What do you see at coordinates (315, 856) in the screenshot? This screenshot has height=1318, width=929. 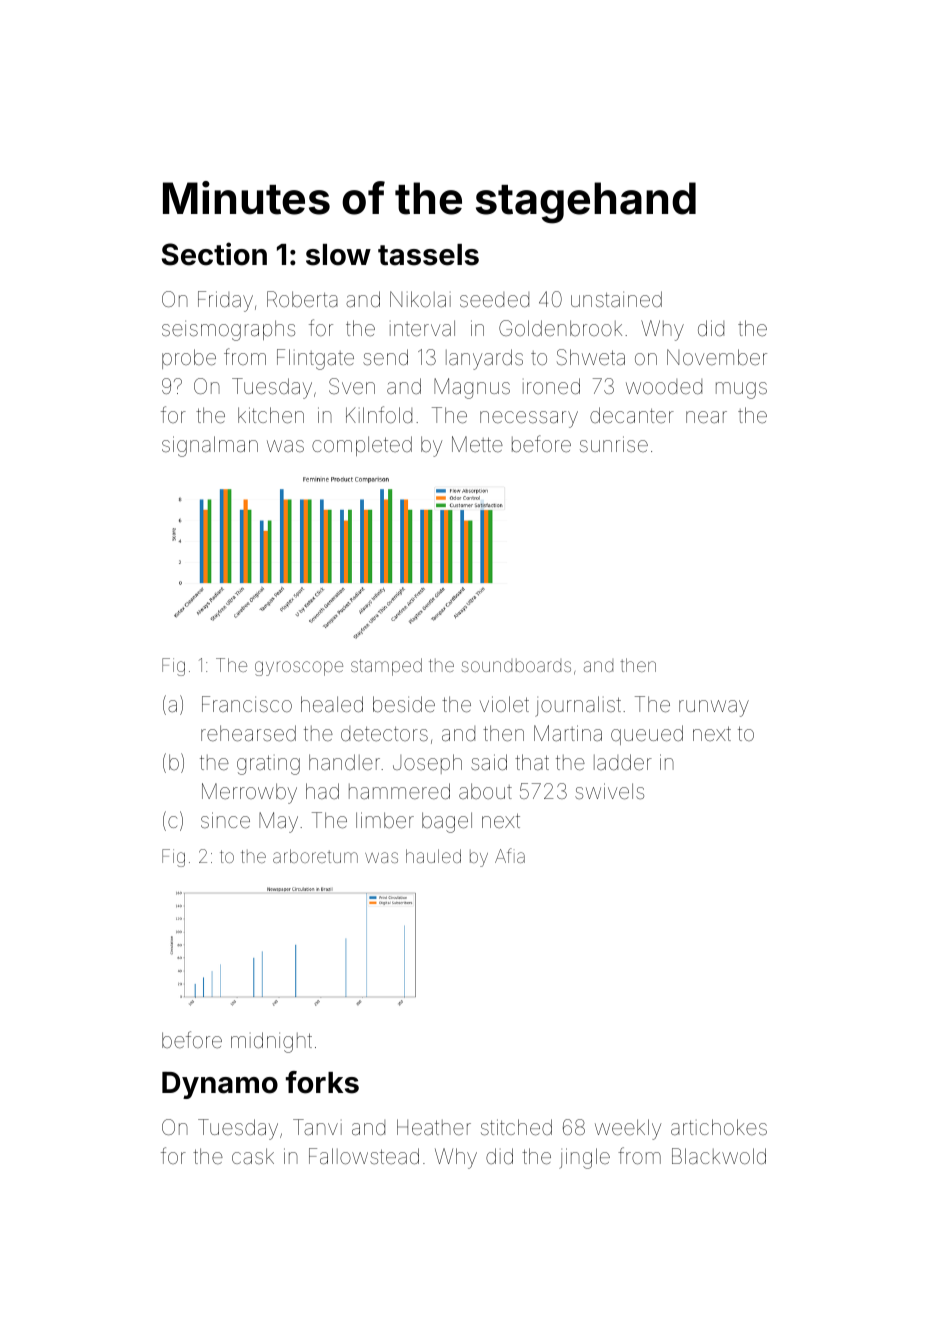 I see `arboretum` at bounding box center [315, 856].
